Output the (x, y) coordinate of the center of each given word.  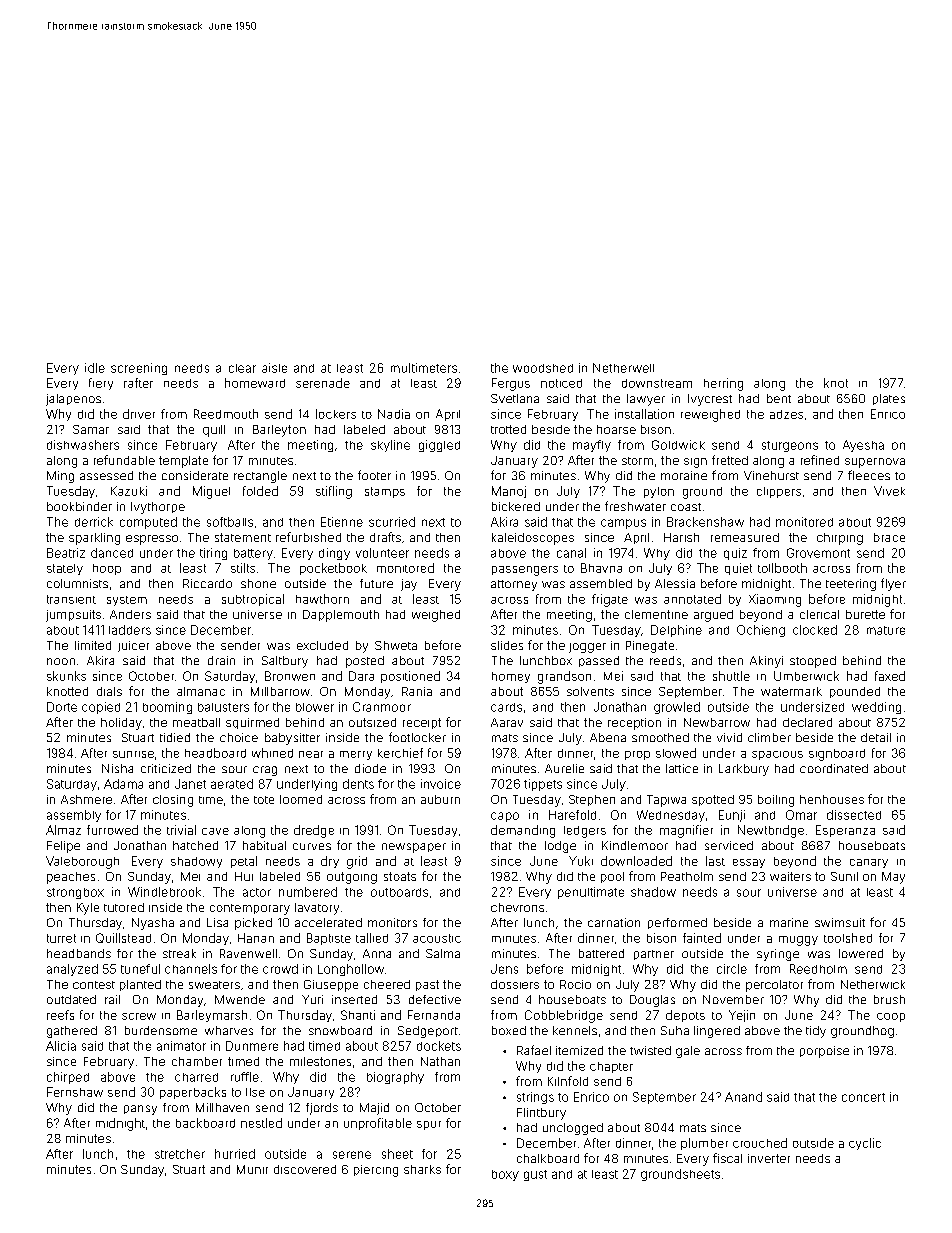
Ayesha (863, 446)
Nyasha (153, 924)
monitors (392, 922)
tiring (213, 554)
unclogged (573, 1129)
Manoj (509, 492)
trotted (508, 429)
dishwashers (83, 445)
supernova (875, 463)
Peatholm (687, 876)
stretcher (180, 1154)
